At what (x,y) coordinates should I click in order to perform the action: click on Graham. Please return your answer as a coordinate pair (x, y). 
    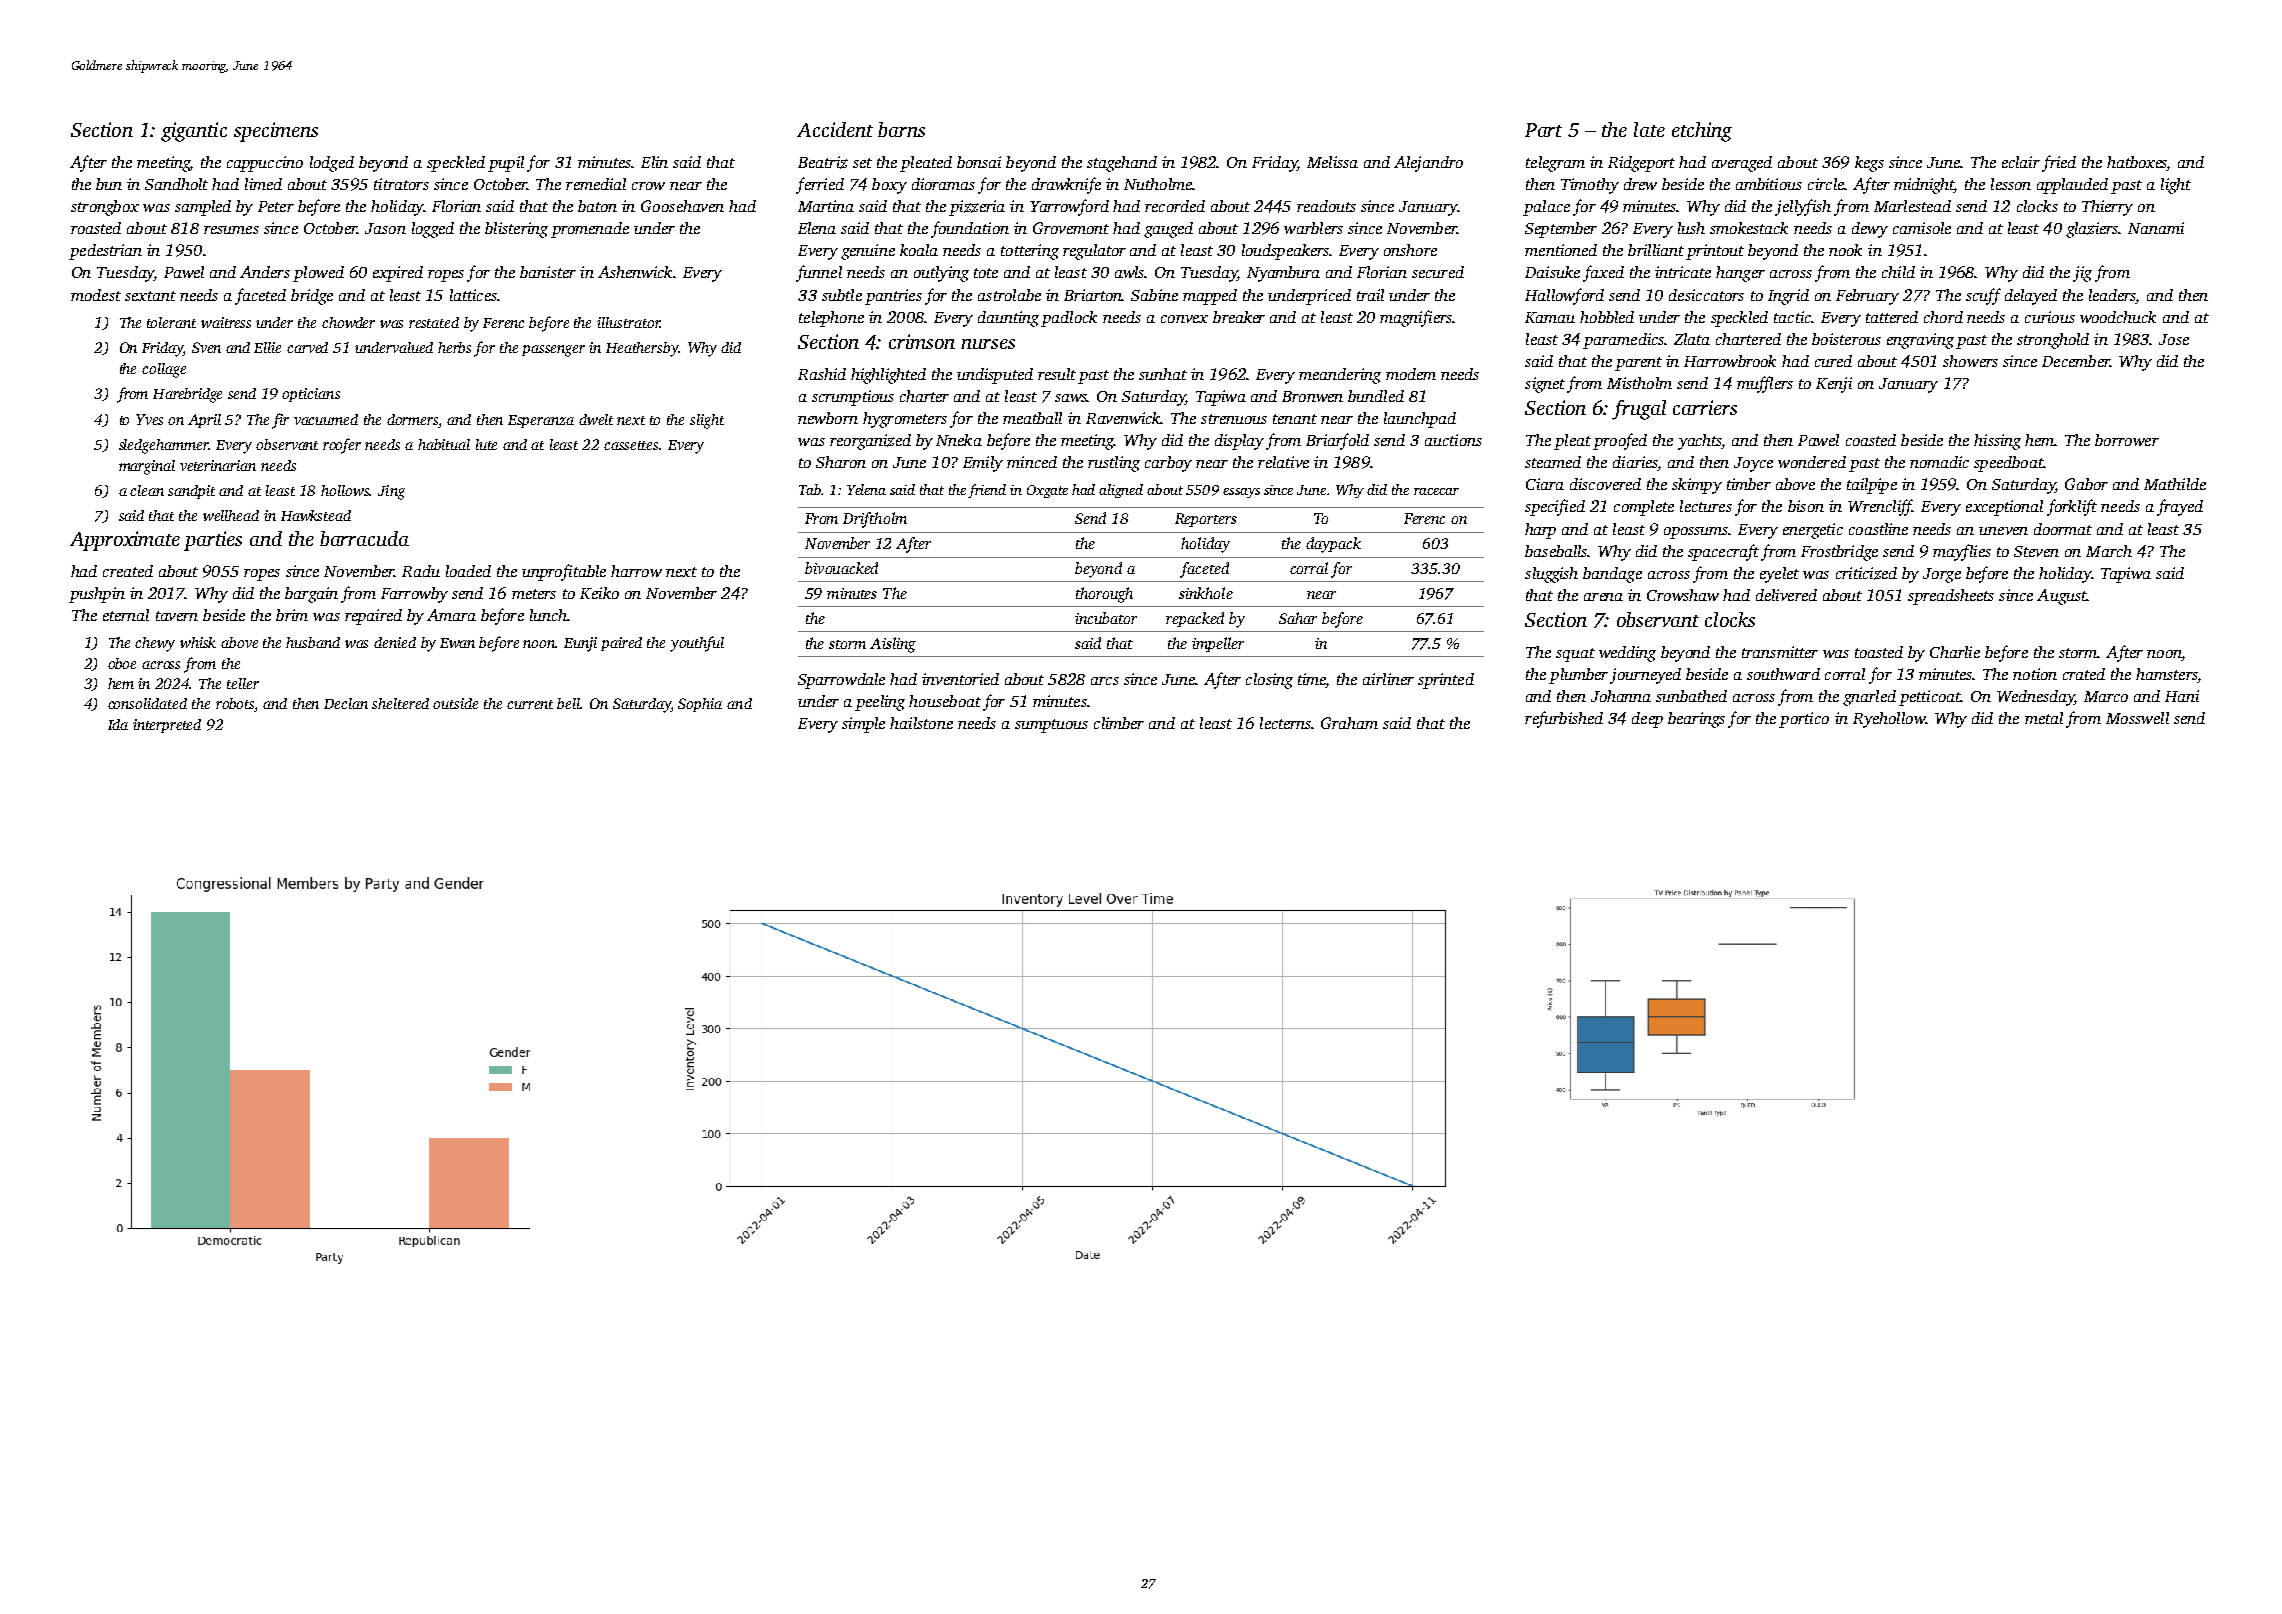
    Looking at the image, I should click on (1349, 723).
